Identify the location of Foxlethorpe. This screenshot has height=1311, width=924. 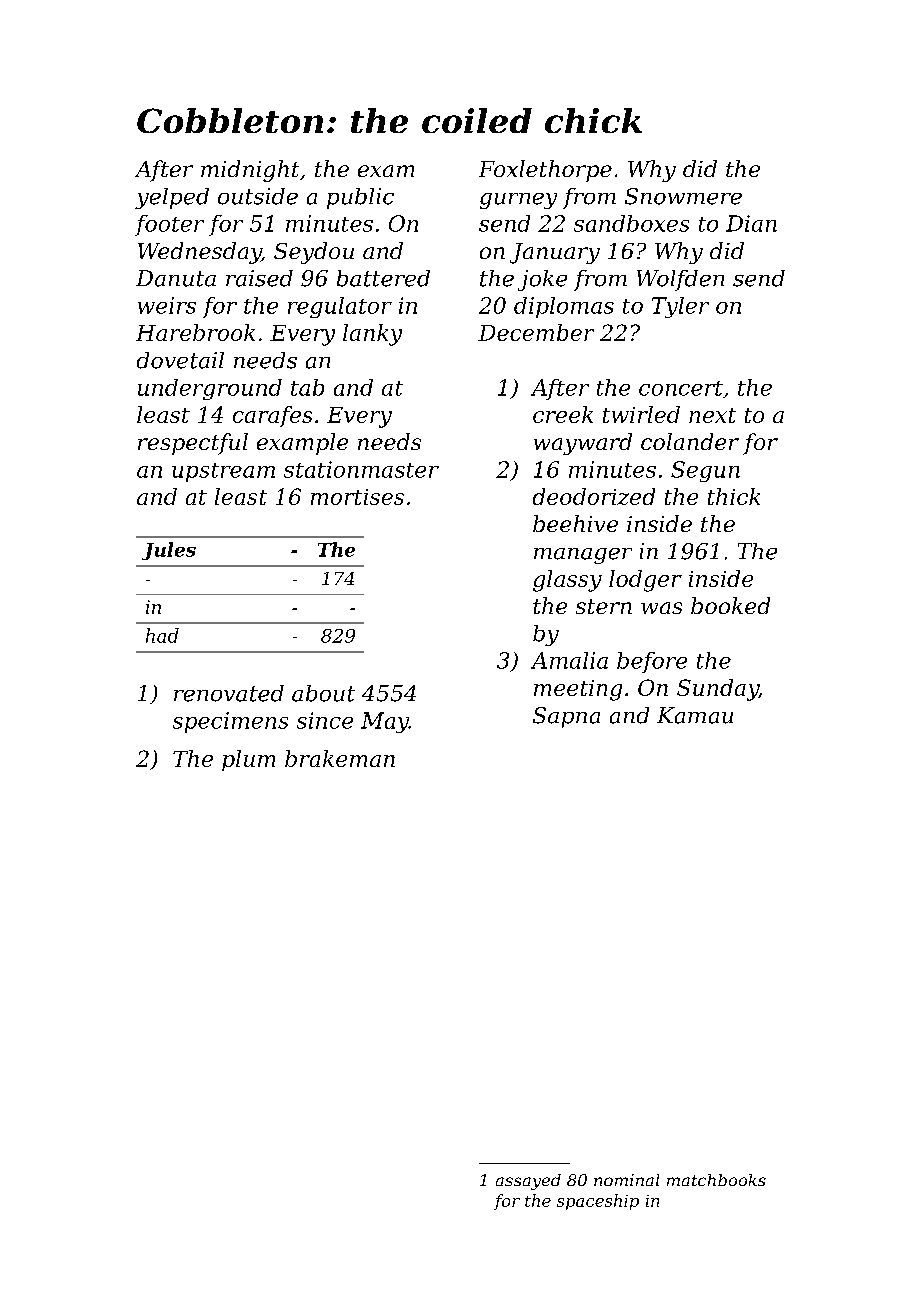
(545, 171).
